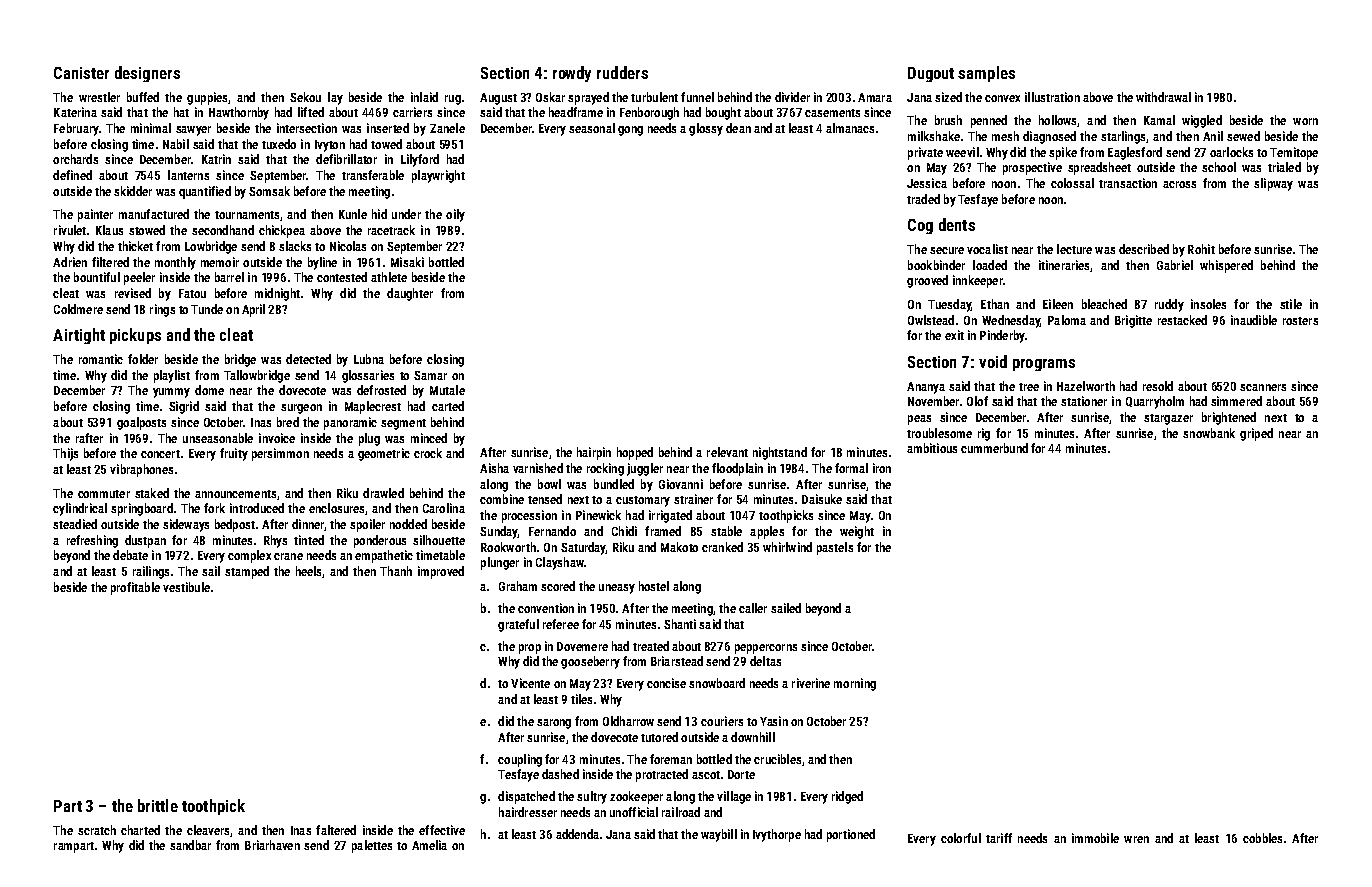  I want to click on brittle, so click(158, 805).
